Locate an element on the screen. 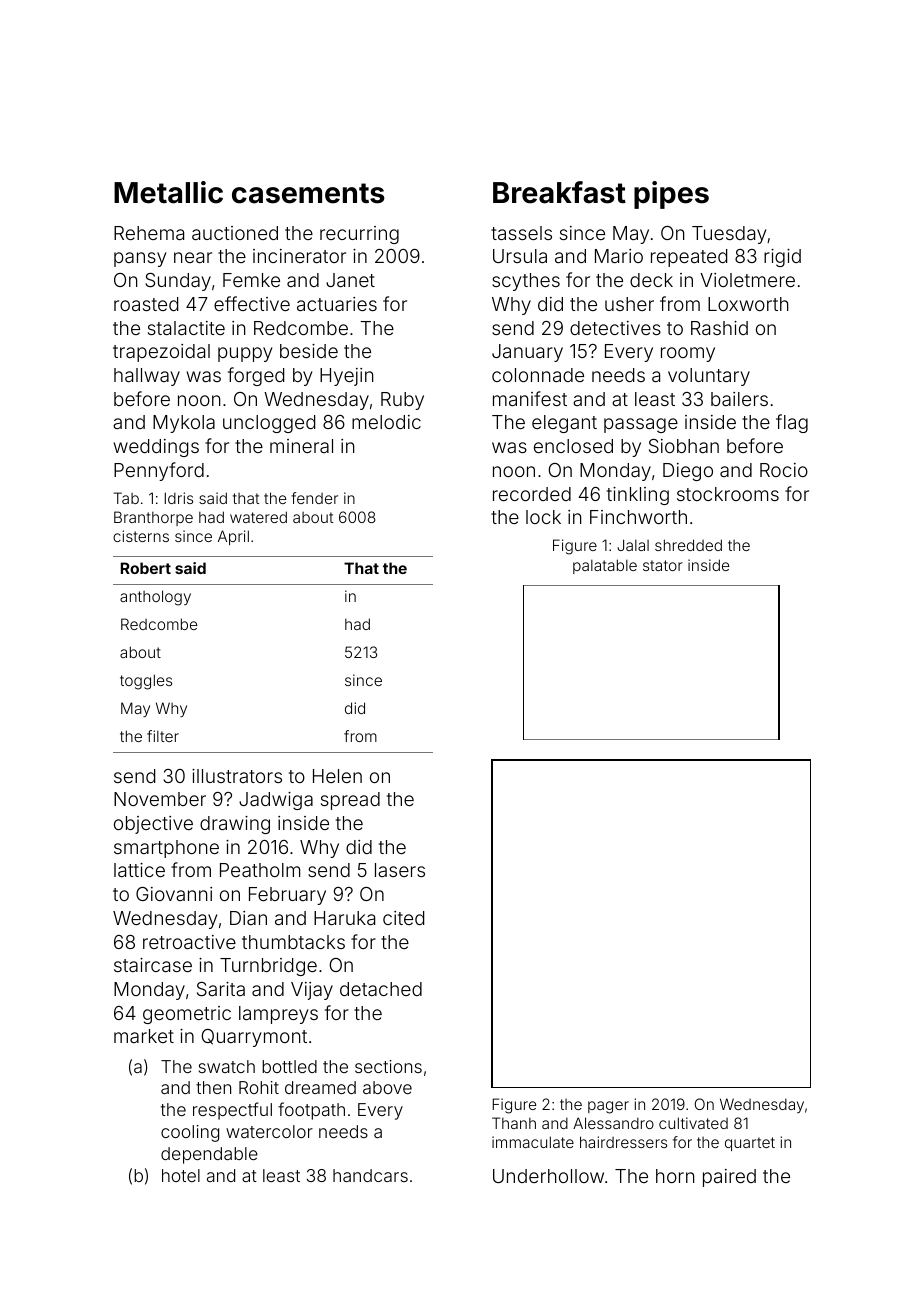  Branthorpe is located at coordinates (153, 518).
